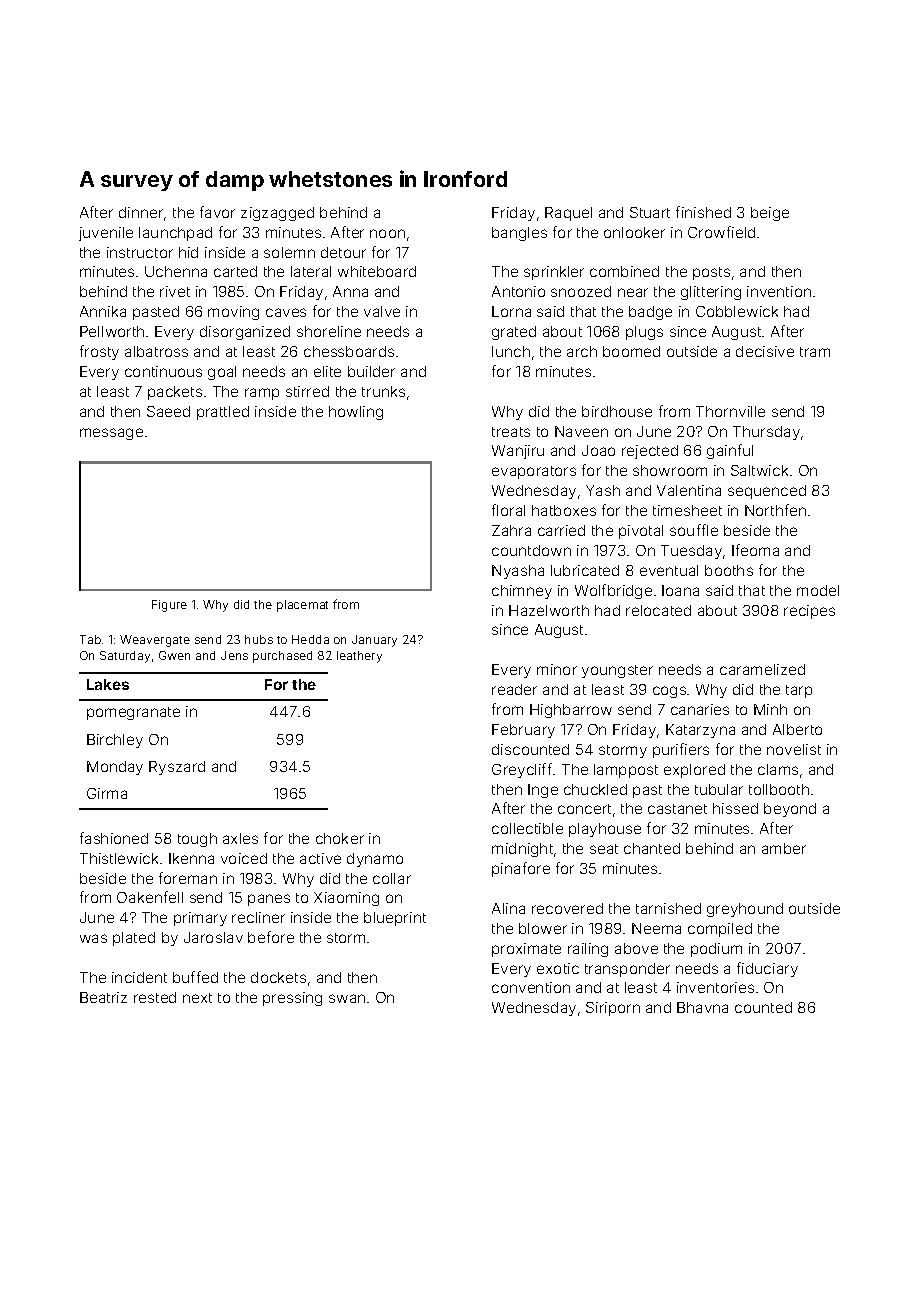 This page has height=1311, width=924. I want to click on tarnished, so click(668, 908).
